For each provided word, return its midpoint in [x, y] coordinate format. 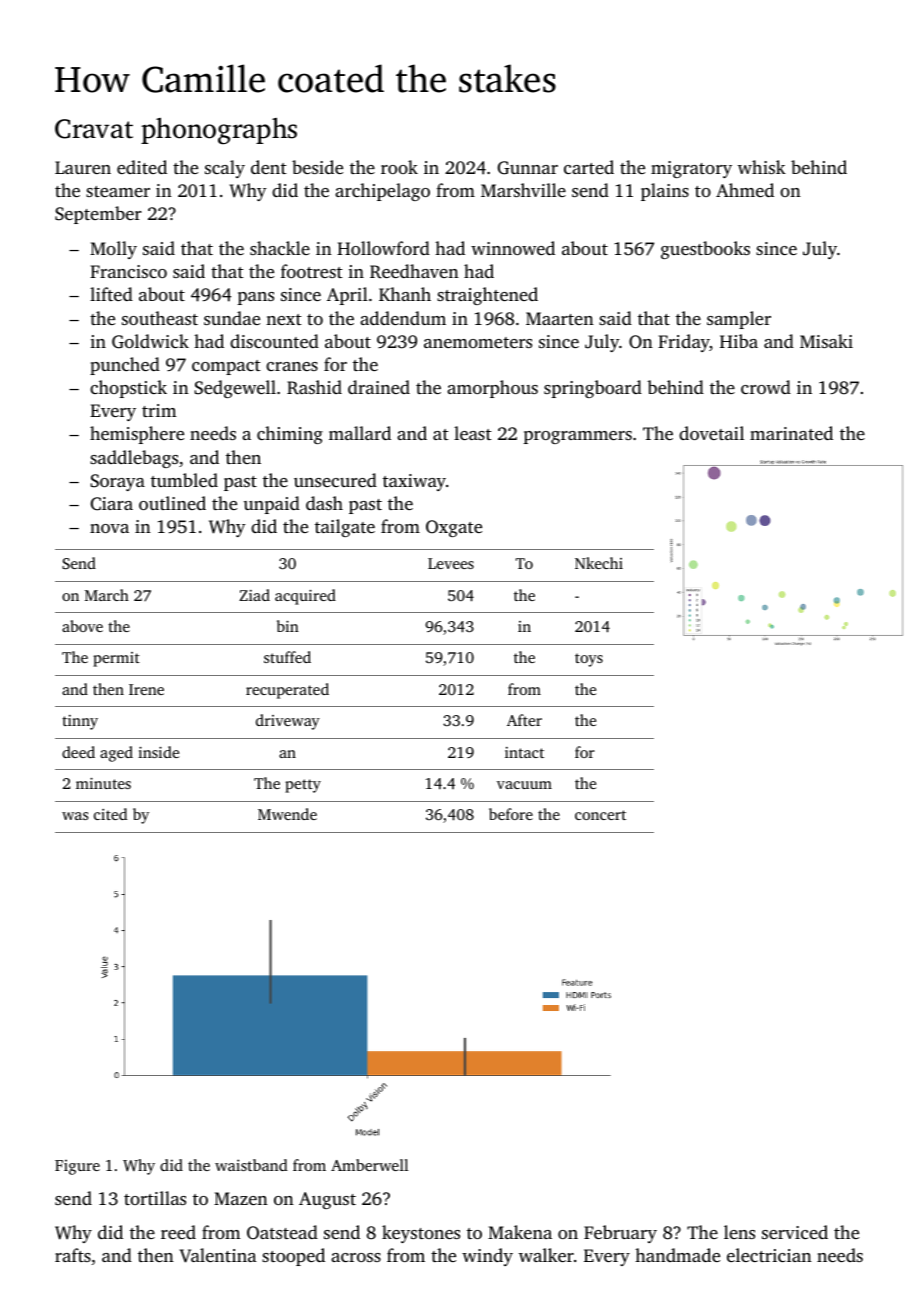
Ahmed [745, 190]
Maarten [560, 318]
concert [600, 815]
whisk [762, 167]
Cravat [94, 129]
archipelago [382, 192]
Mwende [287, 814]
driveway [288, 722]
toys [589, 660]
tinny [80, 722]
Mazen [241, 1198]
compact [226, 367]
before [511, 814]
